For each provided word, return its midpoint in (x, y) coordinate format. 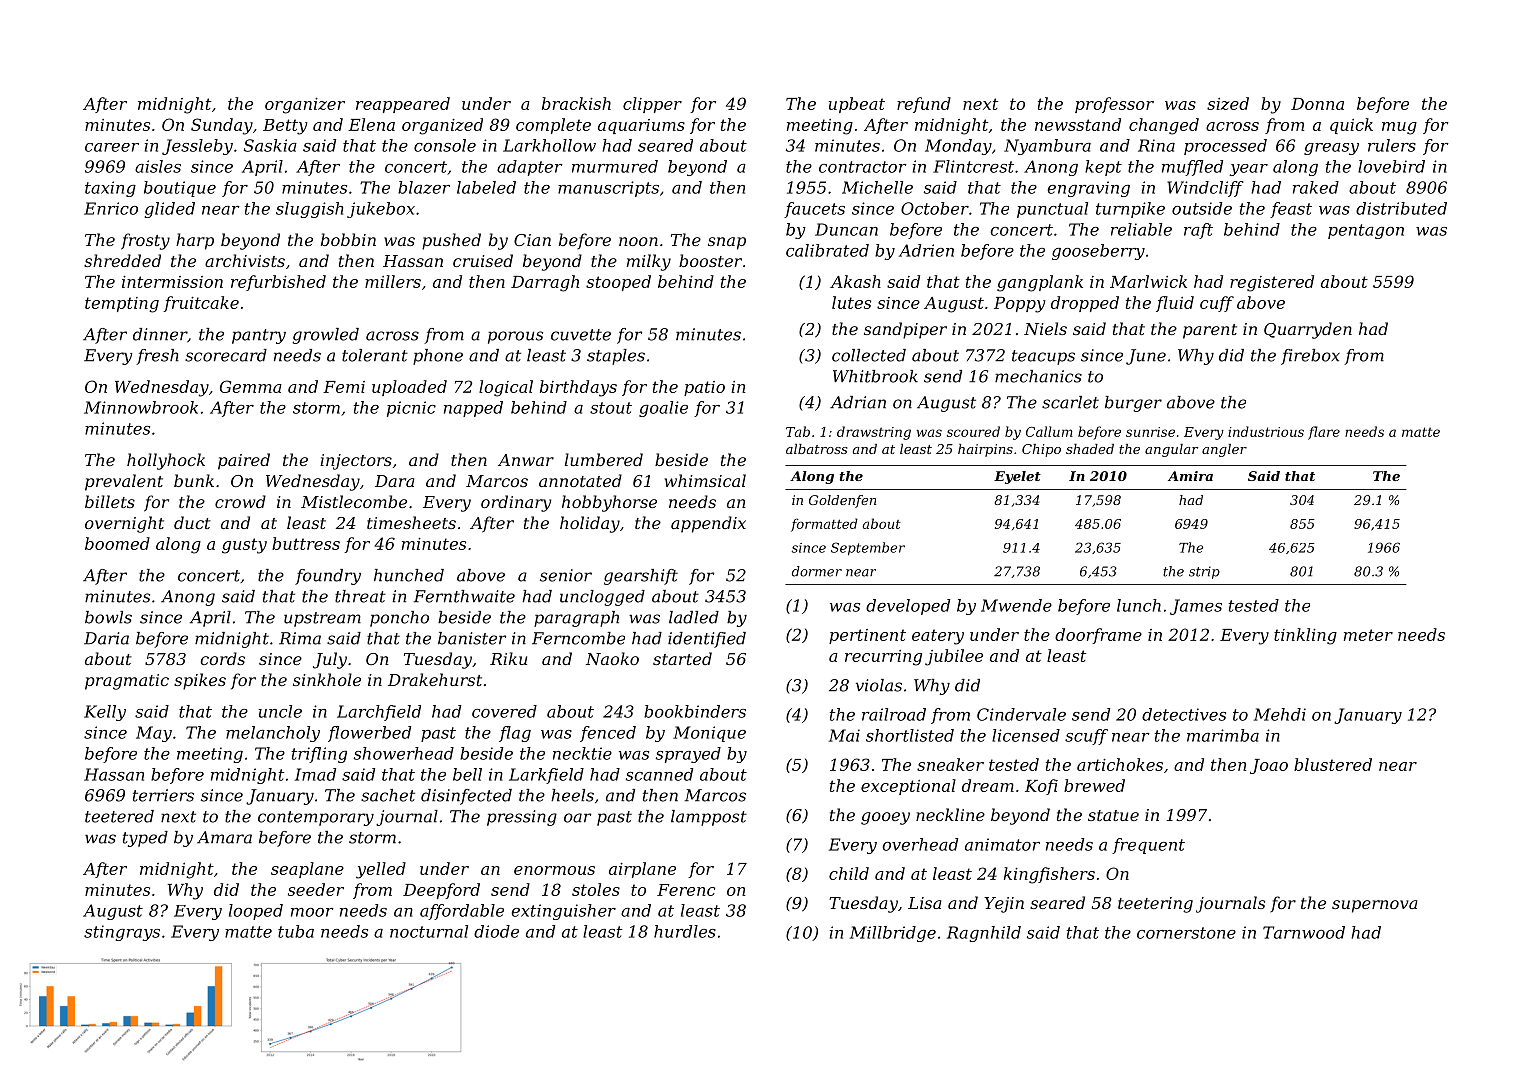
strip (1204, 572)
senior (566, 575)
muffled (1192, 168)
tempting (122, 305)
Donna (1317, 104)
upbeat (857, 105)
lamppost (709, 818)
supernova (1374, 906)
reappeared (403, 105)
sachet (388, 795)
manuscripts (608, 189)
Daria (106, 638)
